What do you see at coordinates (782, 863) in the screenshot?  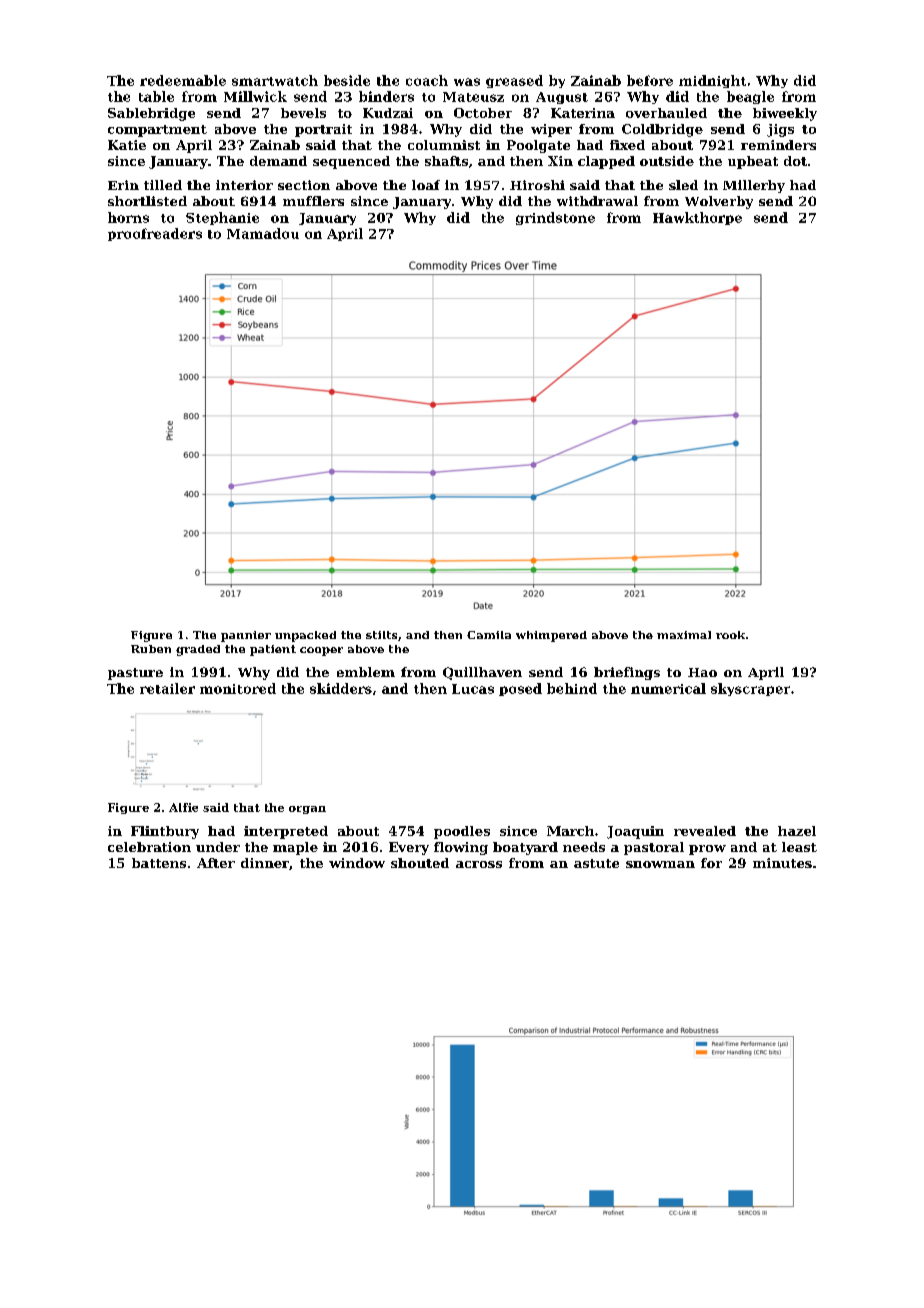 I see `minutes` at bounding box center [782, 863].
